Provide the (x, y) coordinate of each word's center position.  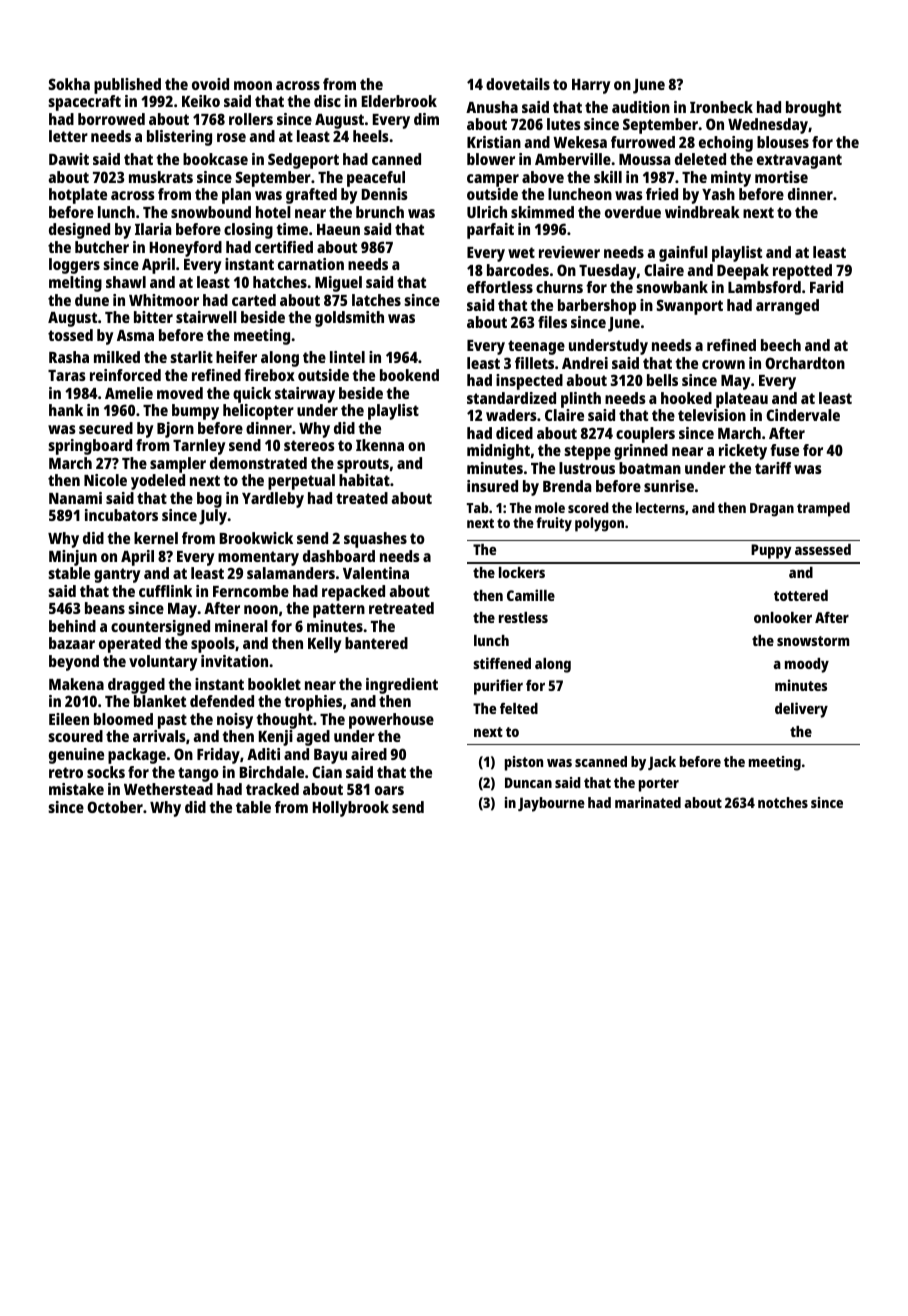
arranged (787, 307)
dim (426, 119)
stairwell (206, 317)
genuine (76, 756)
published (127, 86)
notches (783, 802)
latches (376, 300)
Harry (591, 86)
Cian (327, 772)
